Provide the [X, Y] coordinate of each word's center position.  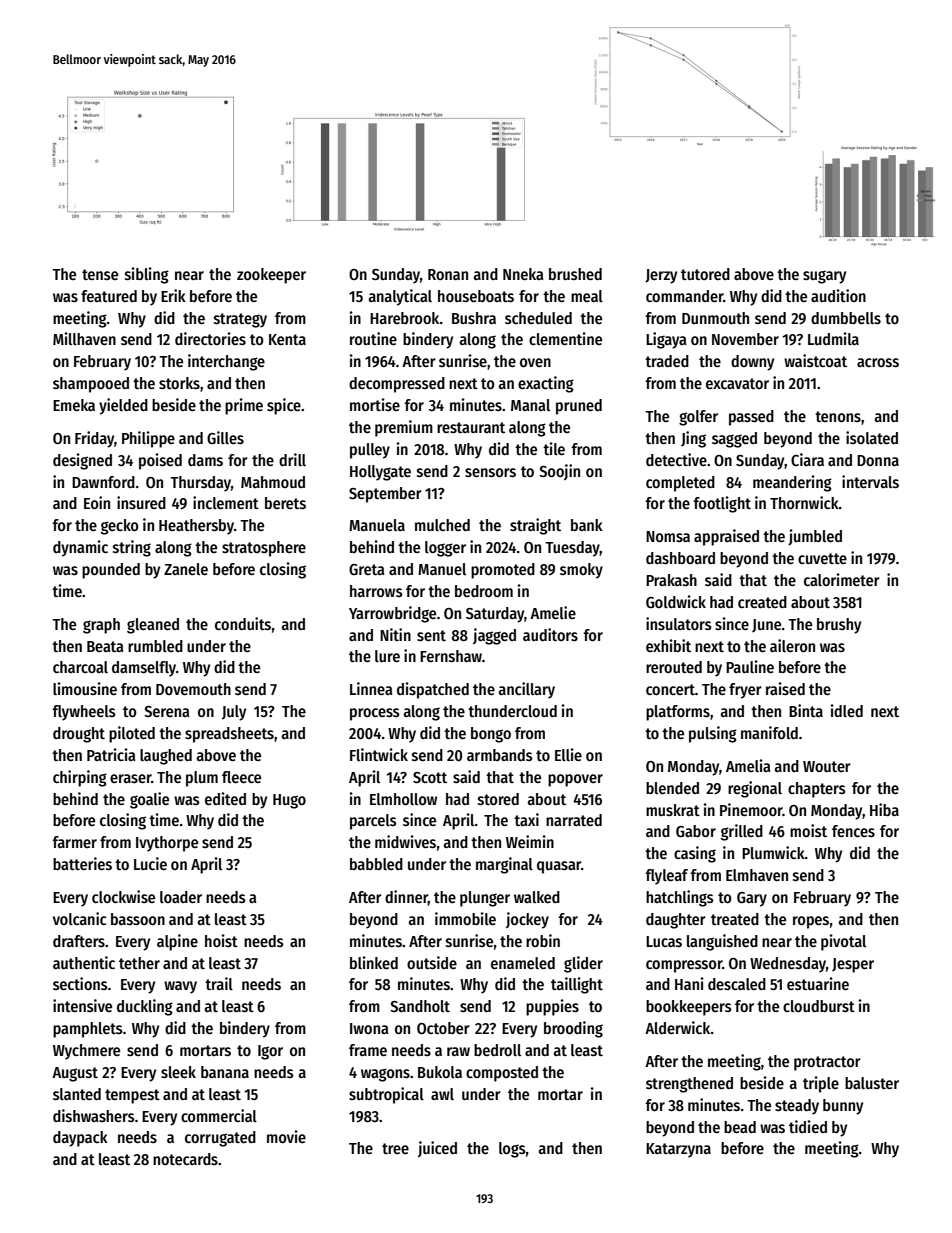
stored [498, 799]
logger [445, 549]
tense [100, 274]
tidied [808, 1126]
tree [395, 1148]
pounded [111, 571]
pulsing [713, 734]
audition [838, 295]
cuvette [822, 558]
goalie [149, 800]
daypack [80, 1139]
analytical [400, 297]
